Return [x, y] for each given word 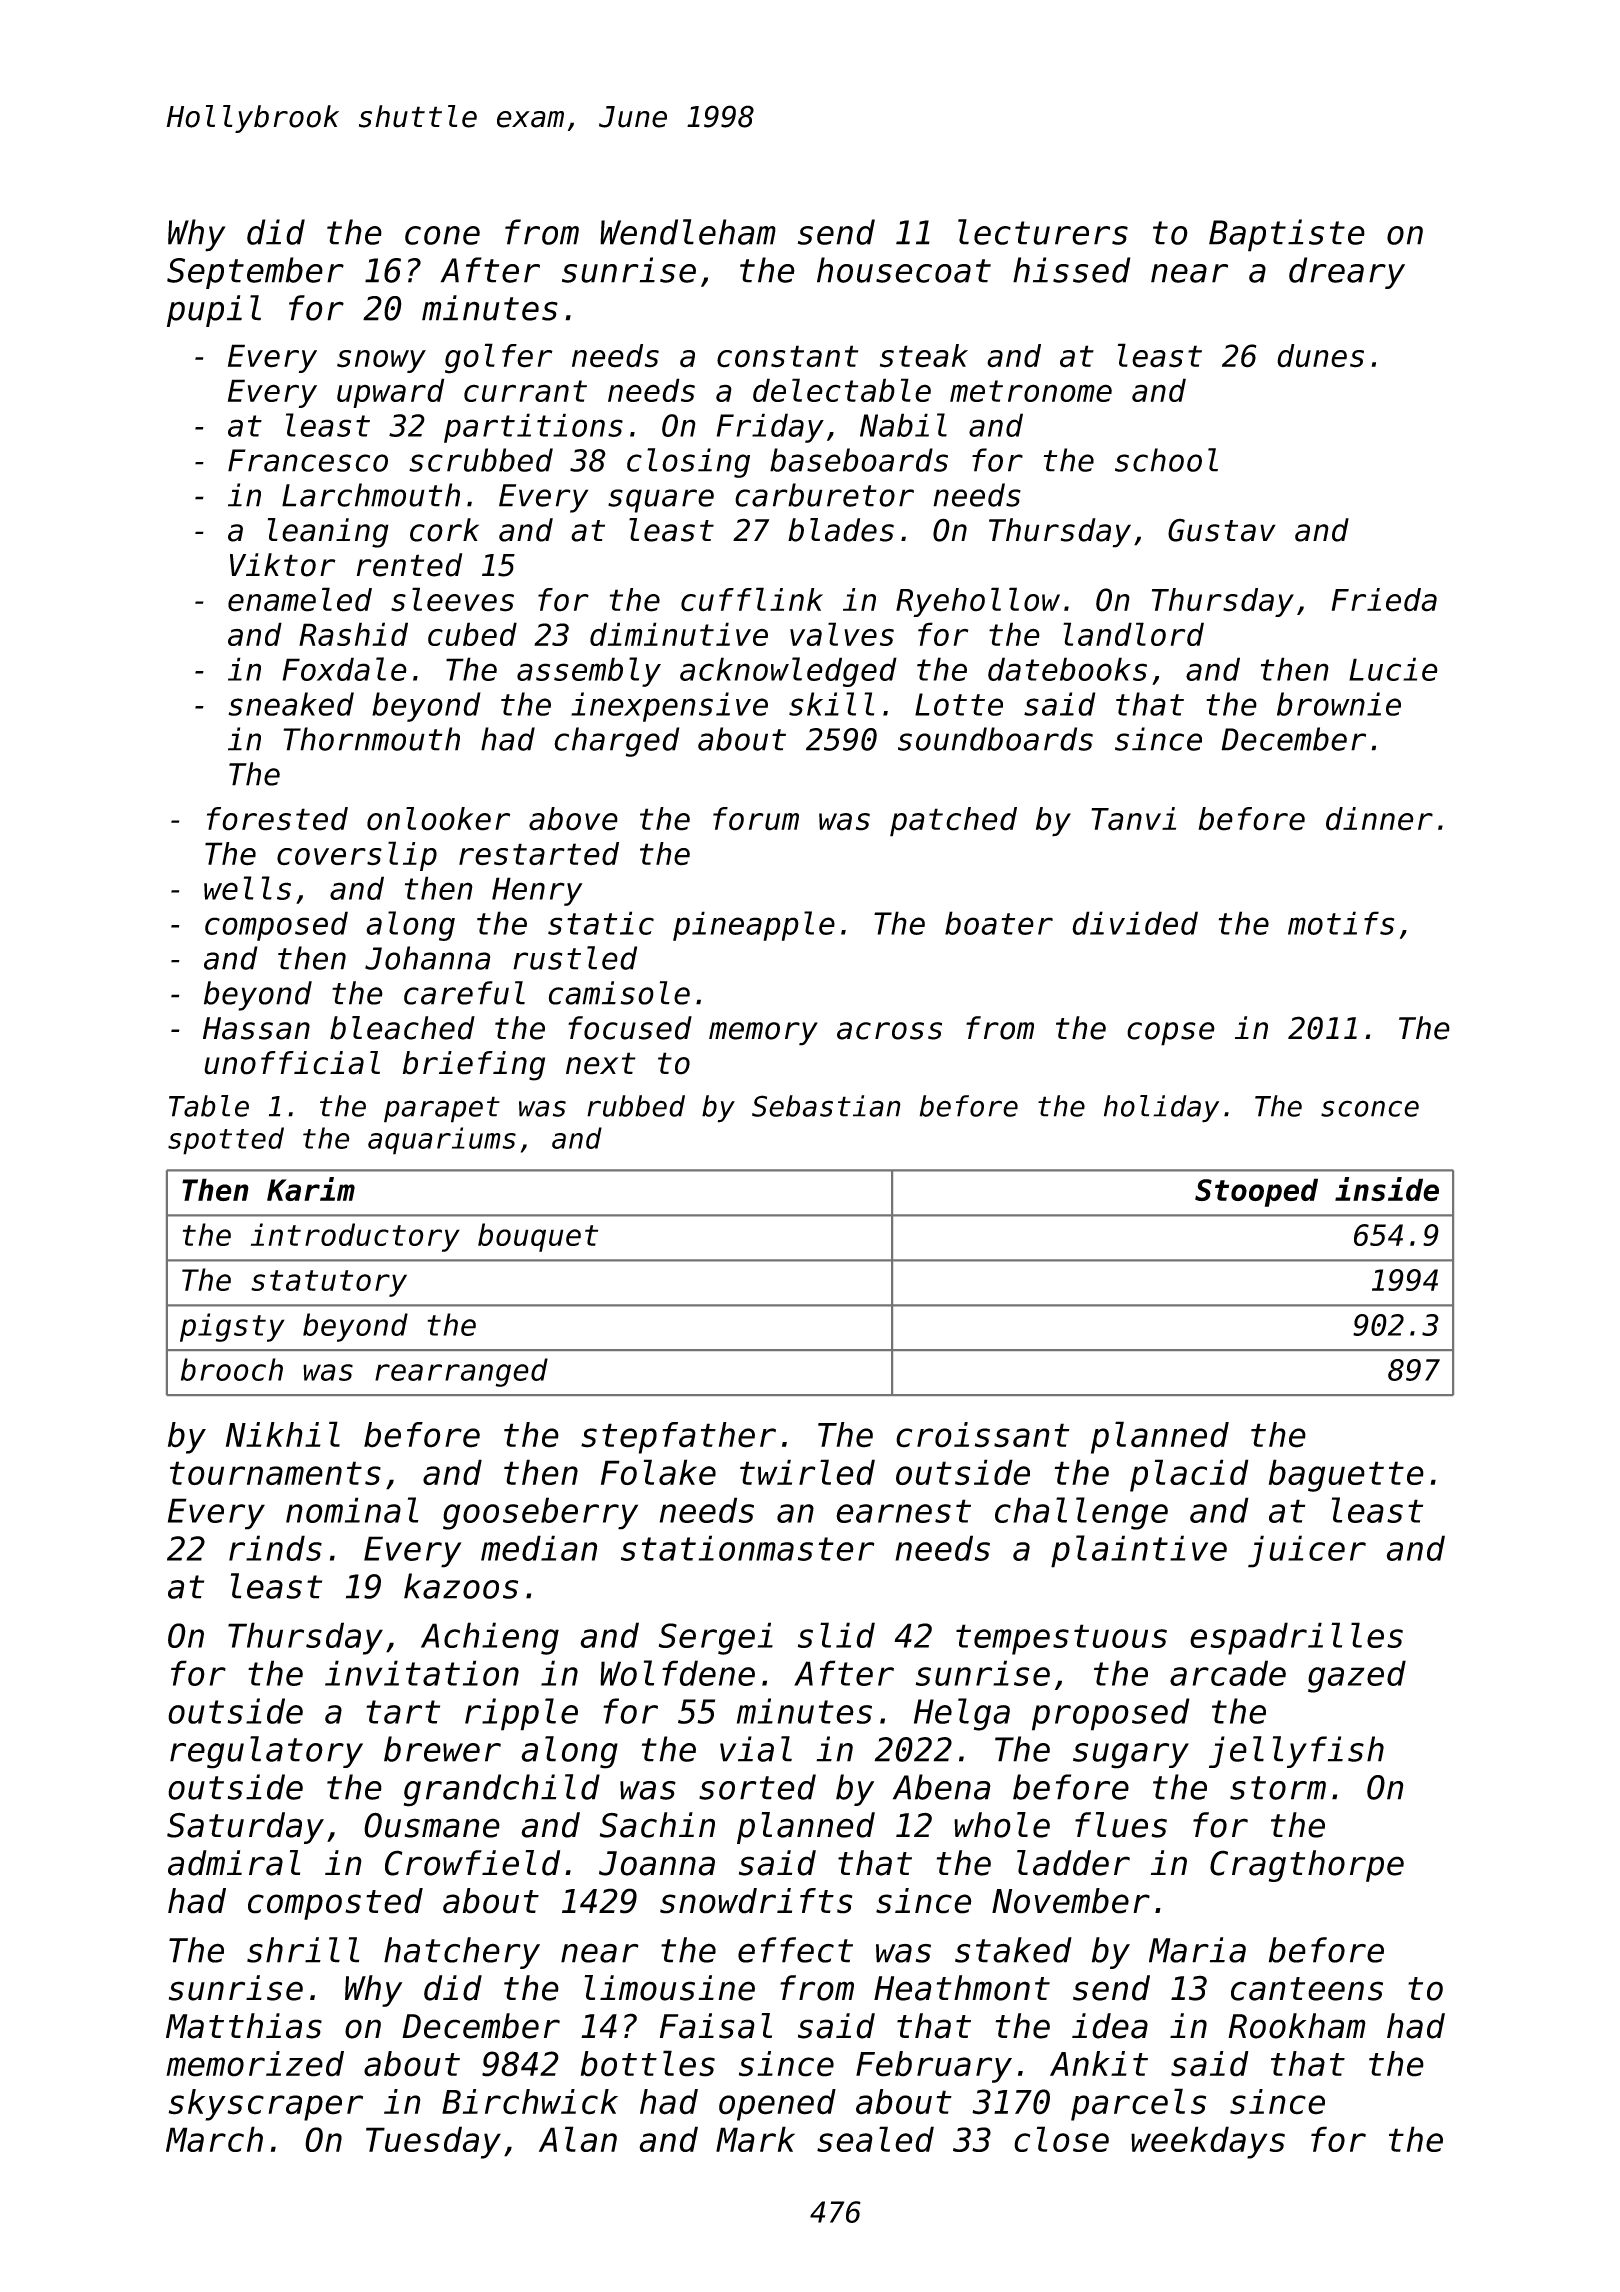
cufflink [752, 599]
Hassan [256, 1028]
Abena [942, 1787]
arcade [1228, 1673]
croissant [983, 1435]
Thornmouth [371, 739]
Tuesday [433, 2142]
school [1166, 460]
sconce [1370, 1108]
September [255, 273]
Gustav [1222, 530]
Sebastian [826, 1106]
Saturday [245, 1828]
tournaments [275, 1473]
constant [787, 356]
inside [1387, 1189]
